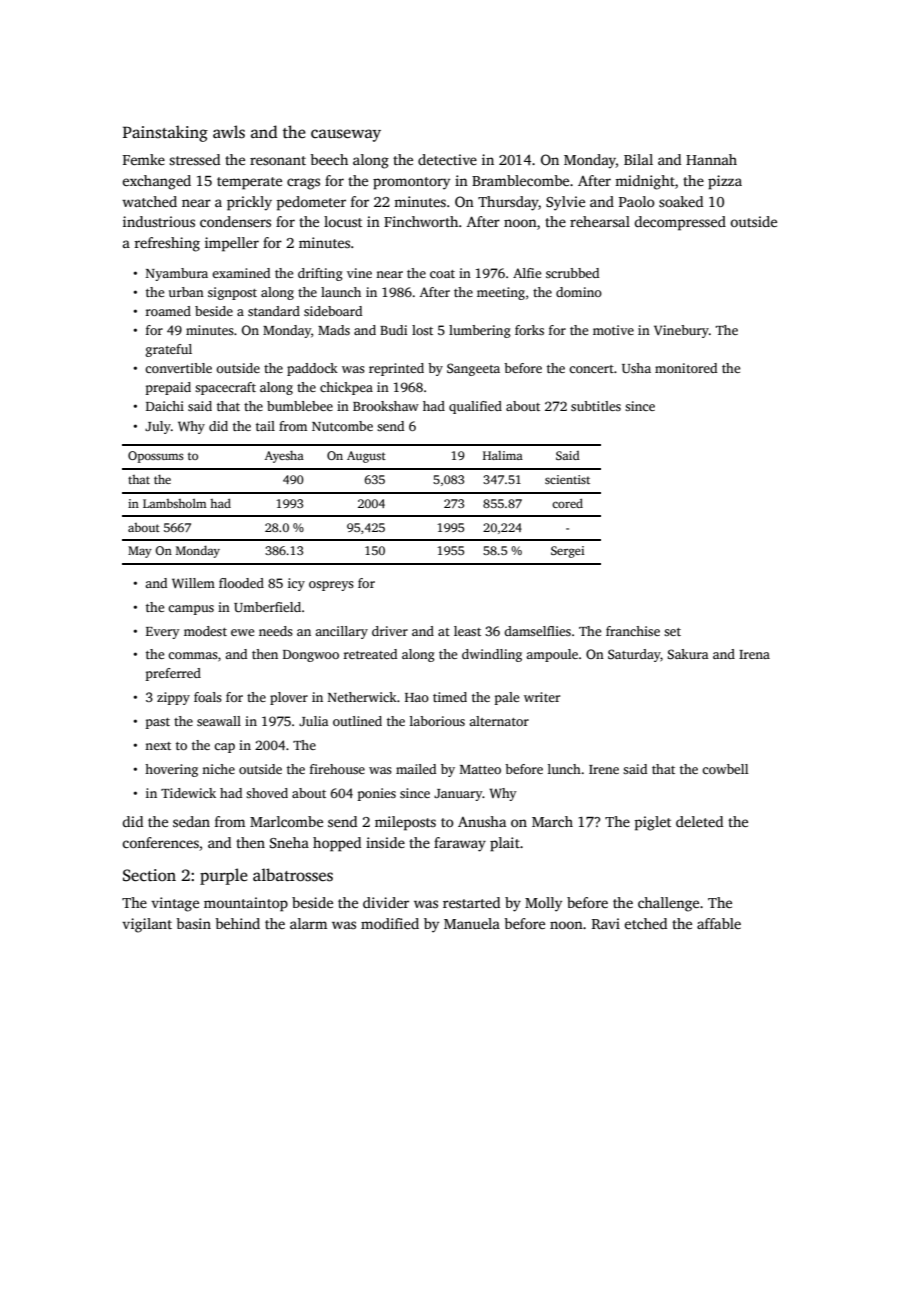  Describe the element at coordinates (754, 654) in the image. I see `Irena` at that location.
